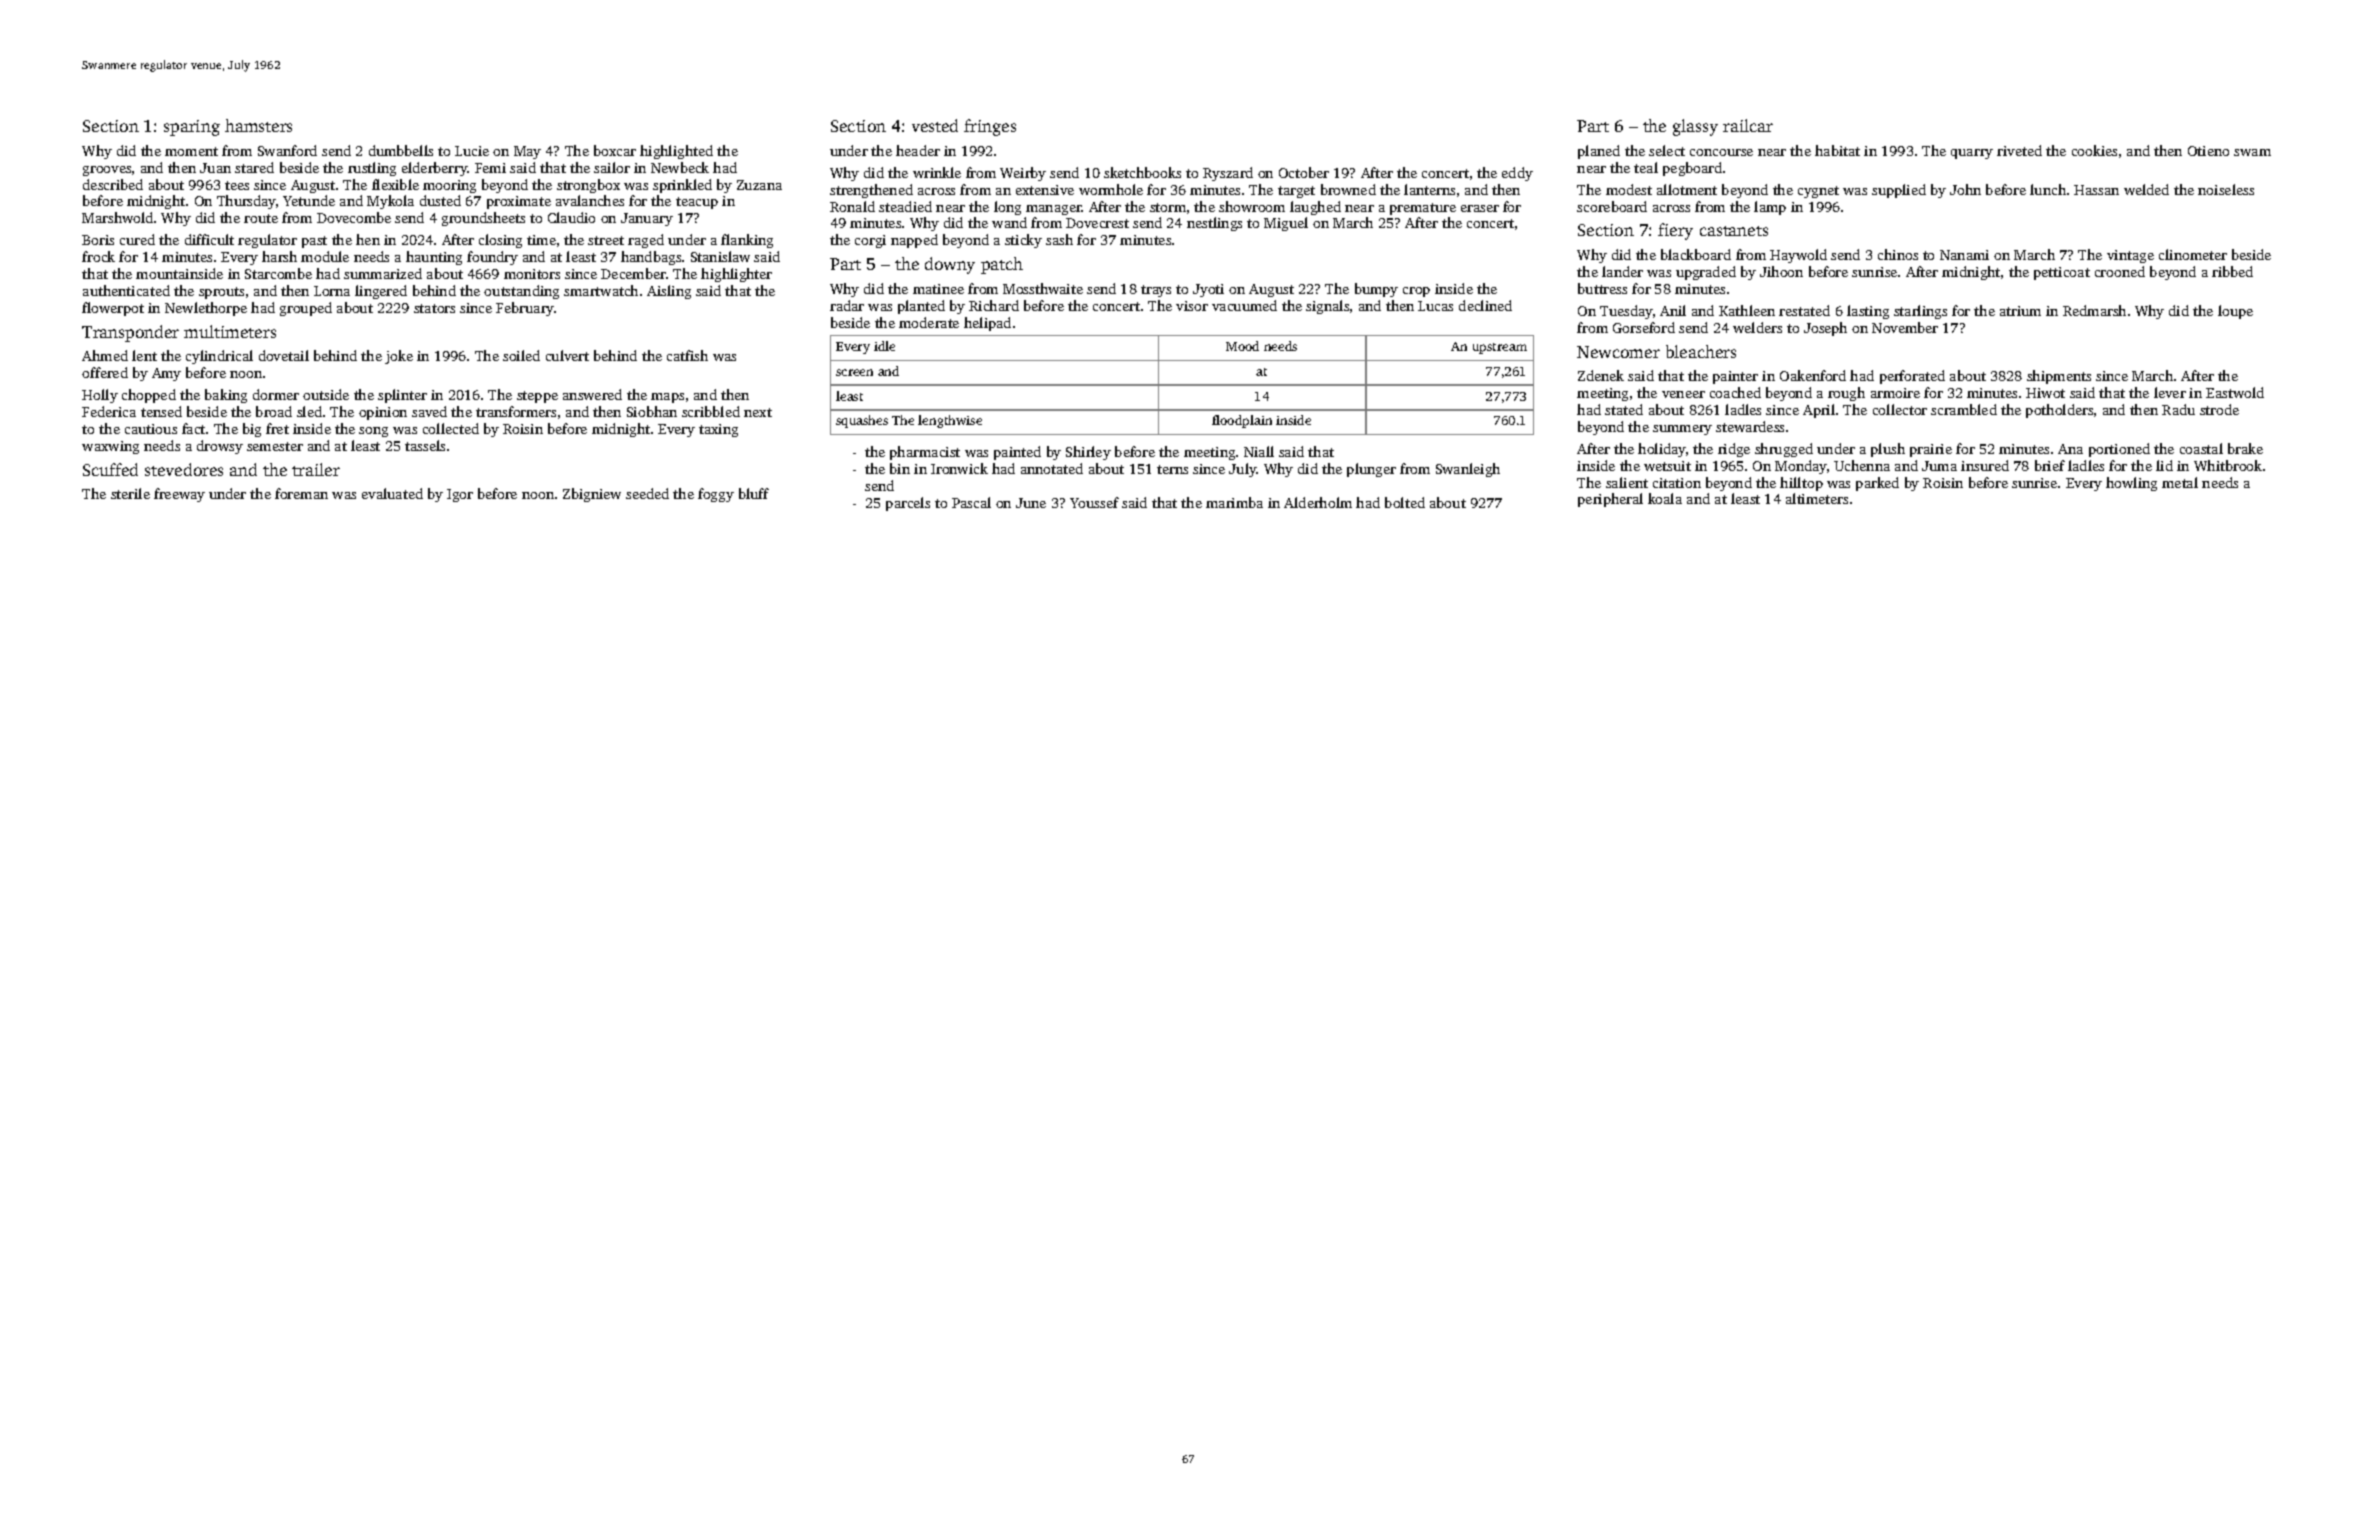 Image resolution: width=2364 pixels, height=1529 pixels. Describe the element at coordinates (1692, 169) in the document. I see `pegboard` at that location.
